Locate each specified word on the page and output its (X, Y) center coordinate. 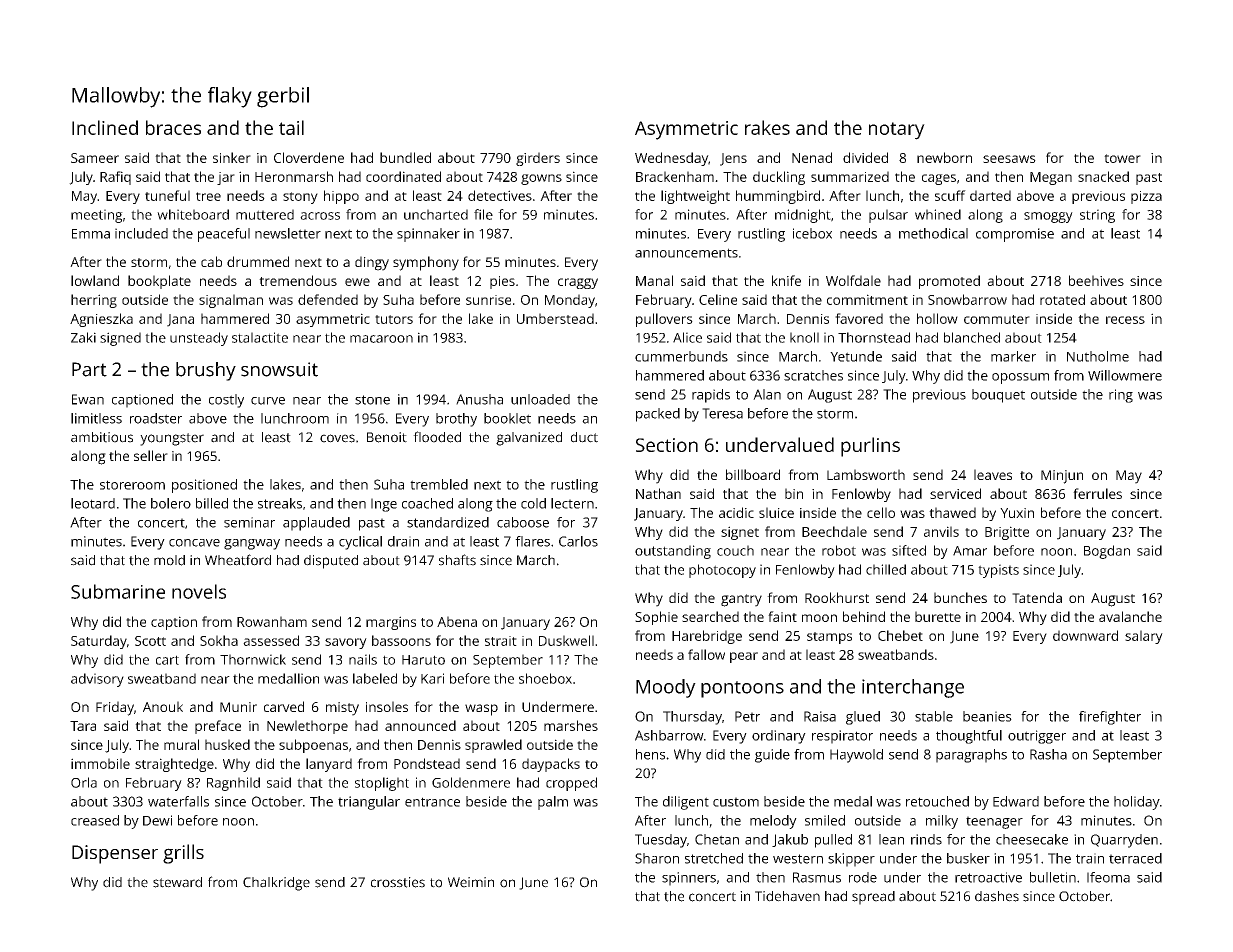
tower (1122, 158)
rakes (767, 127)
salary (1144, 637)
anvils (941, 531)
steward (177, 882)
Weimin (471, 882)
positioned (204, 486)
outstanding (673, 552)
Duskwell (566, 640)
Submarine (118, 591)
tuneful (167, 195)
